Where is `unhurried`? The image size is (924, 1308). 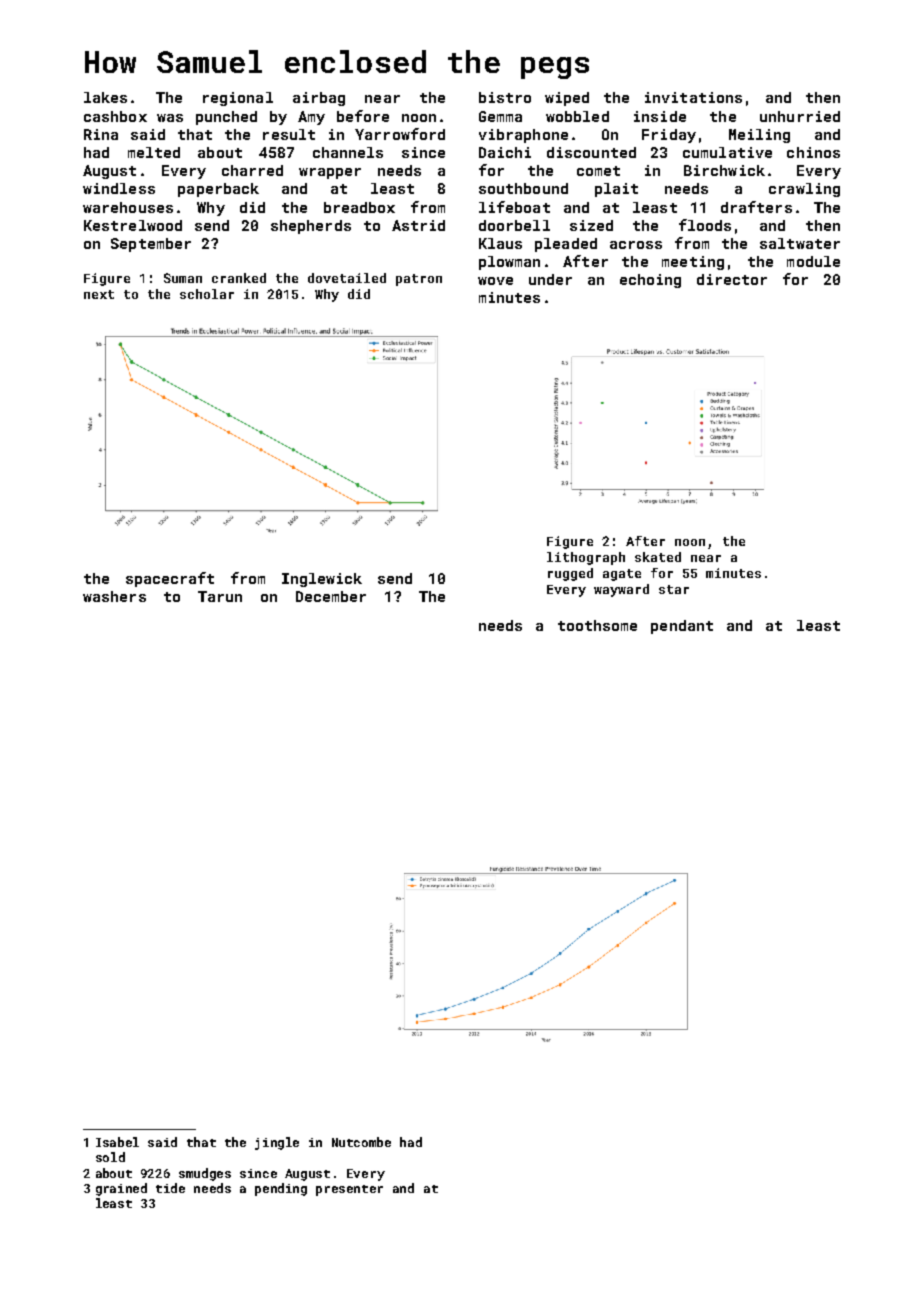 unhurried is located at coordinates (800, 116).
